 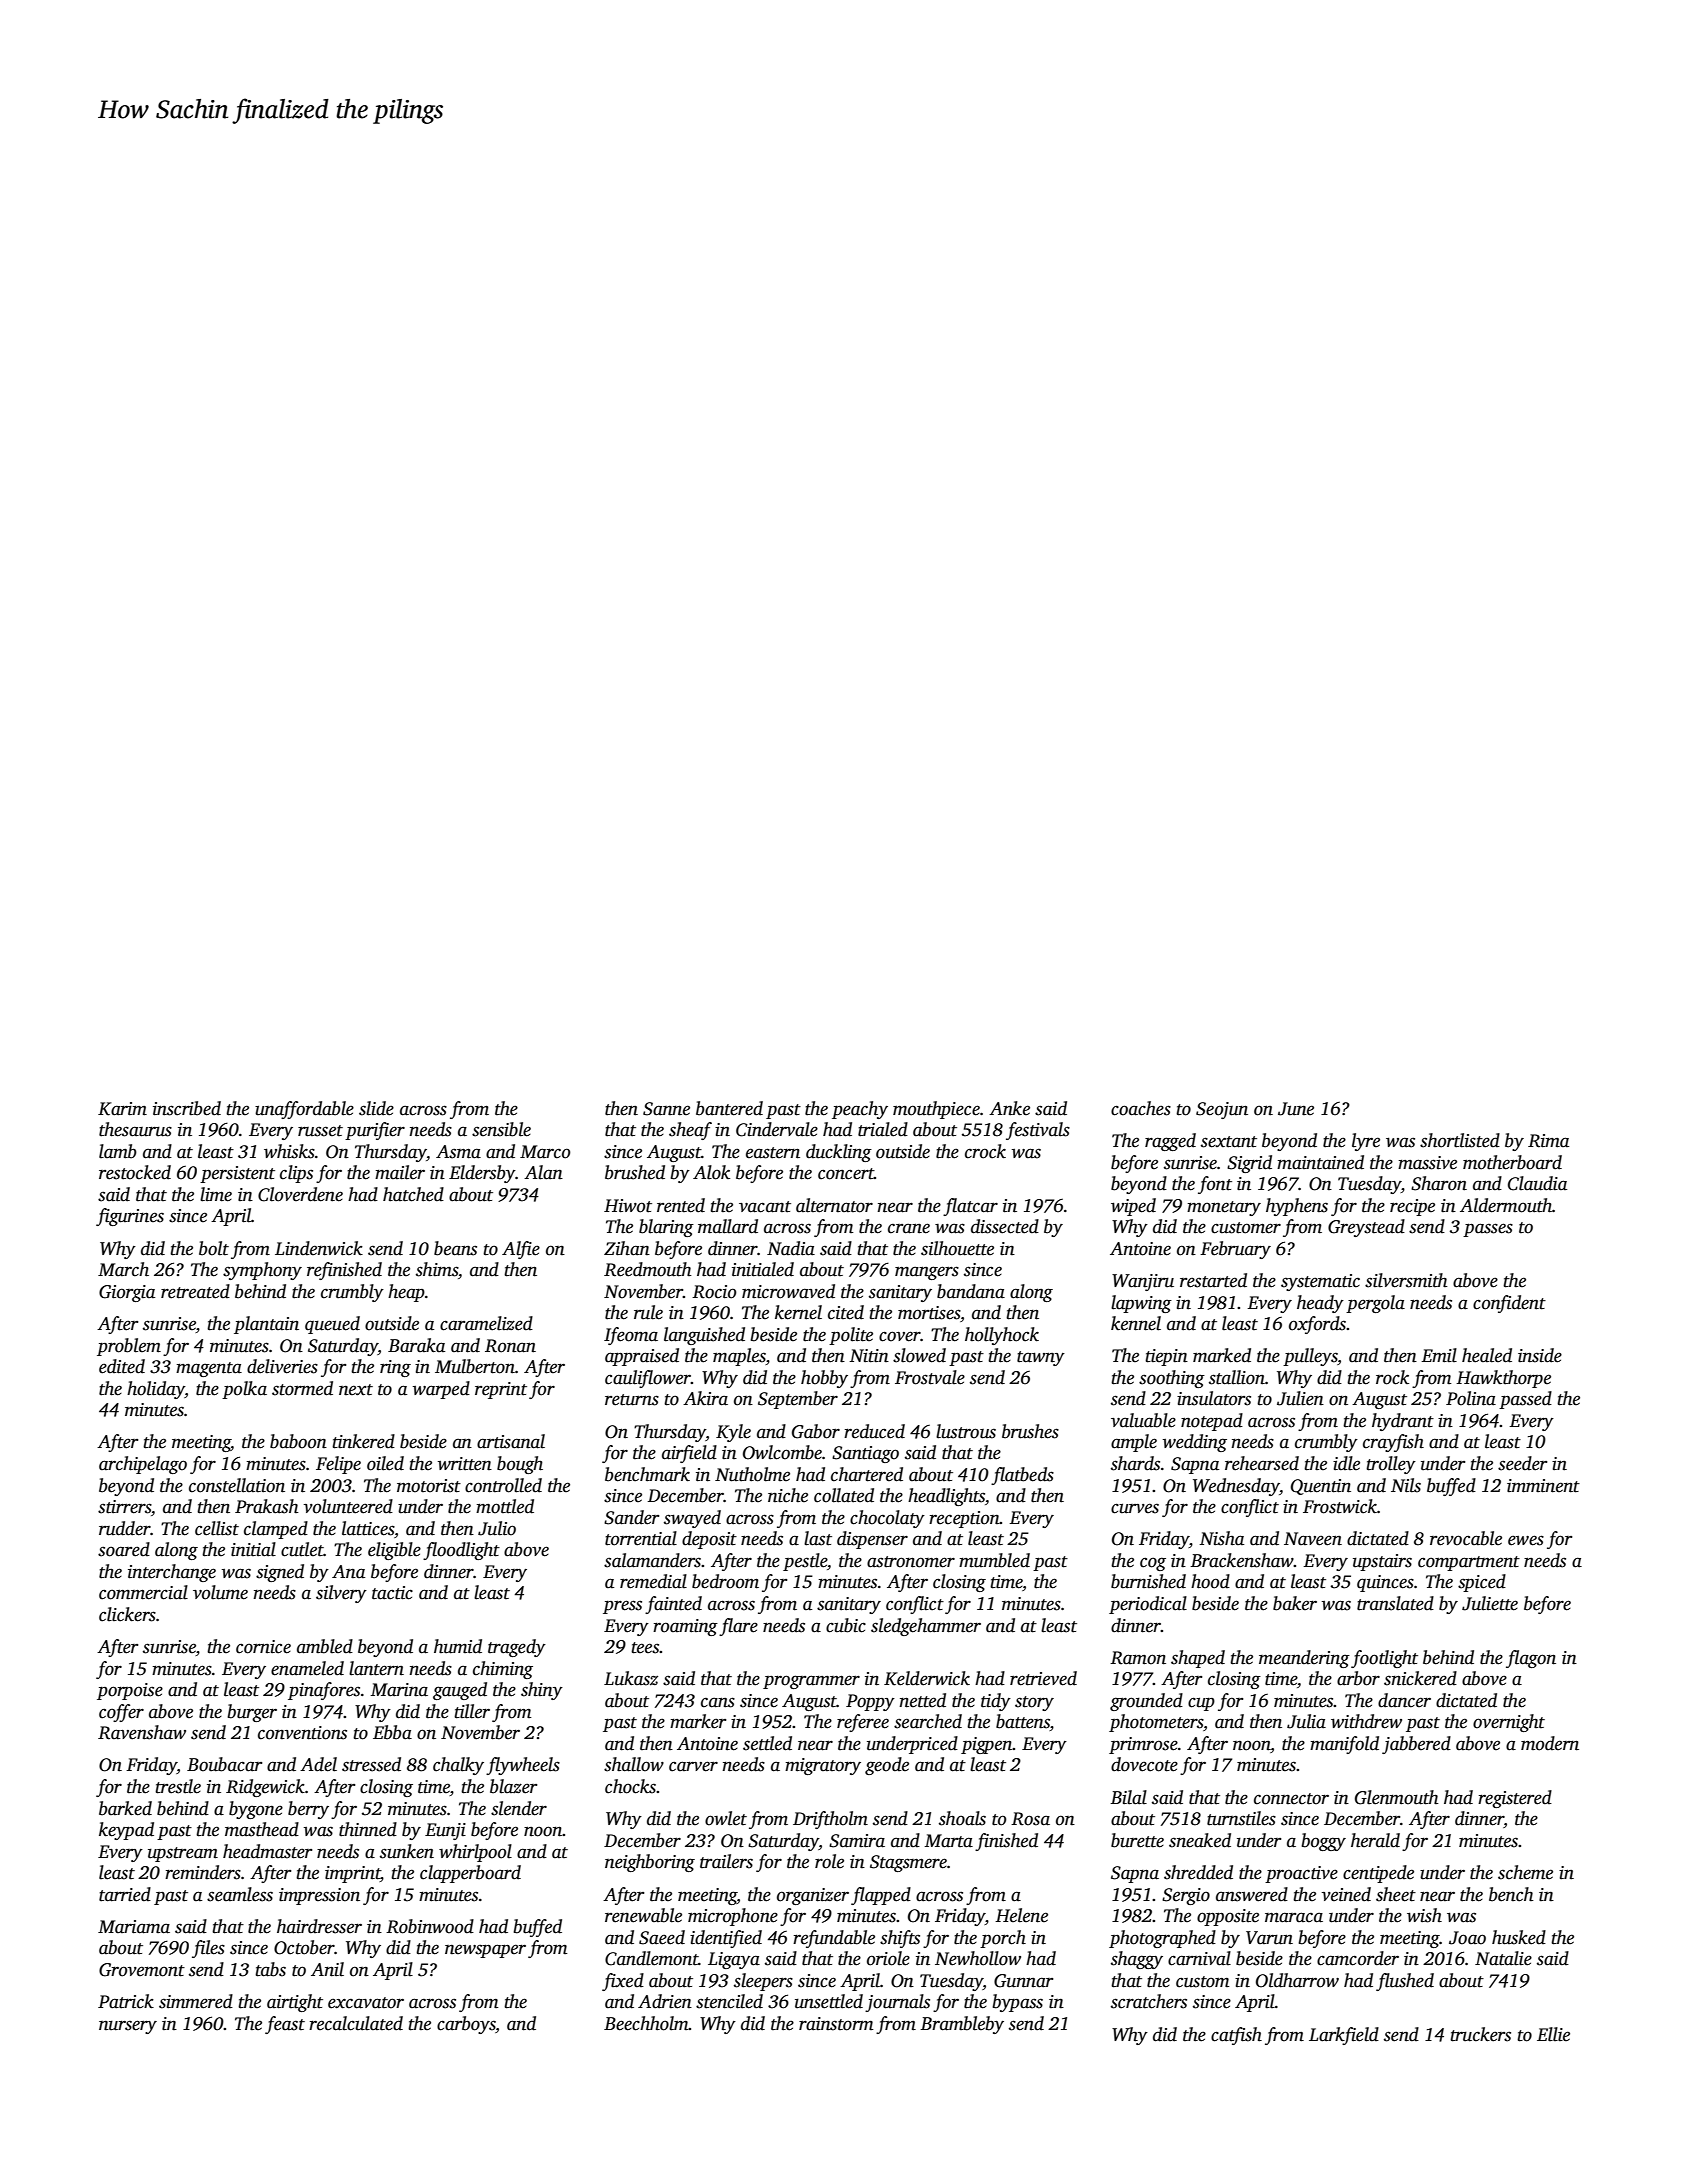 What do you see at coordinates (1488, 1230) in the page?
I see `passes` at bounding box center [1488, 1230].
